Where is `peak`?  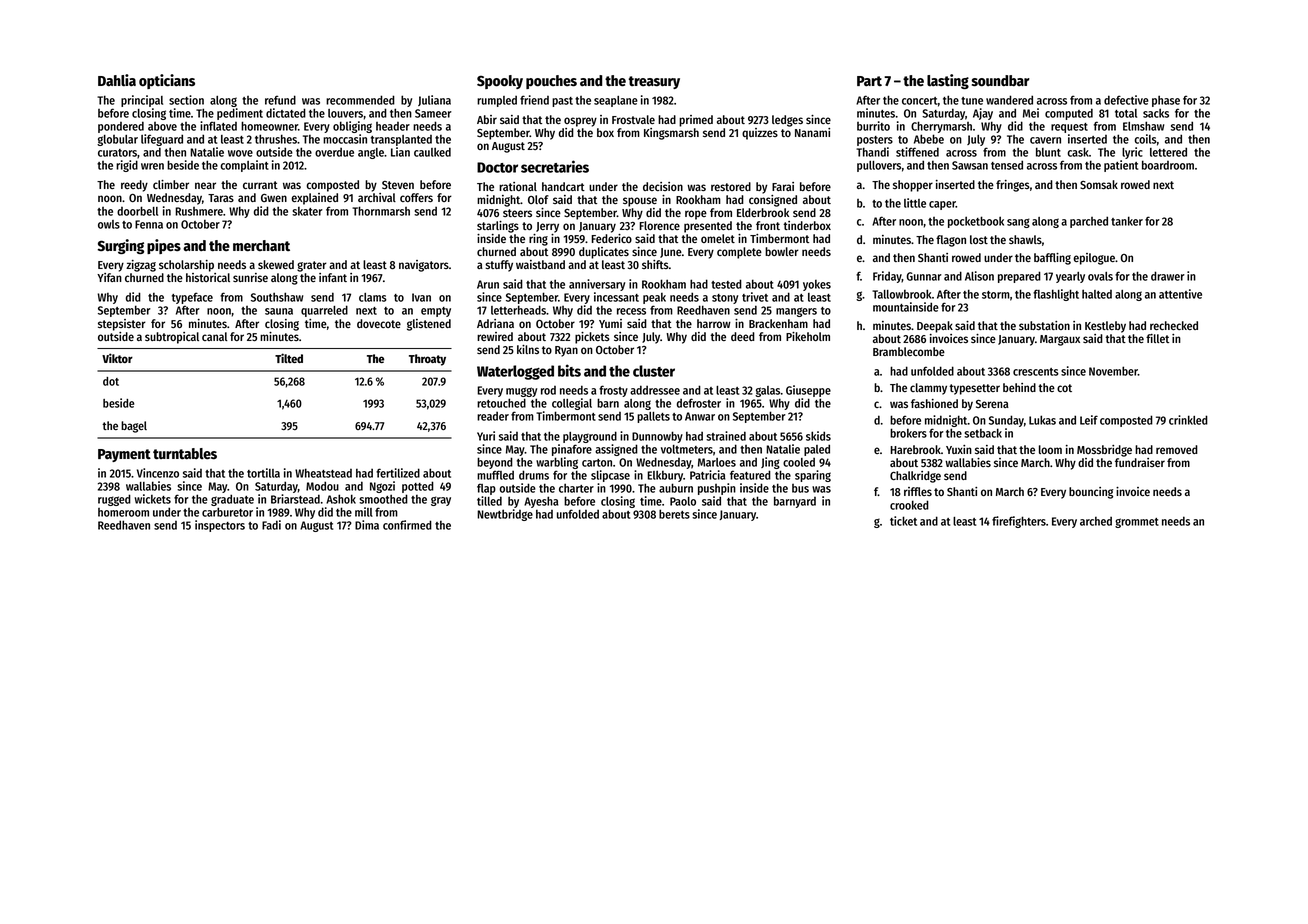
peak is located at coordinates (654, 298).
